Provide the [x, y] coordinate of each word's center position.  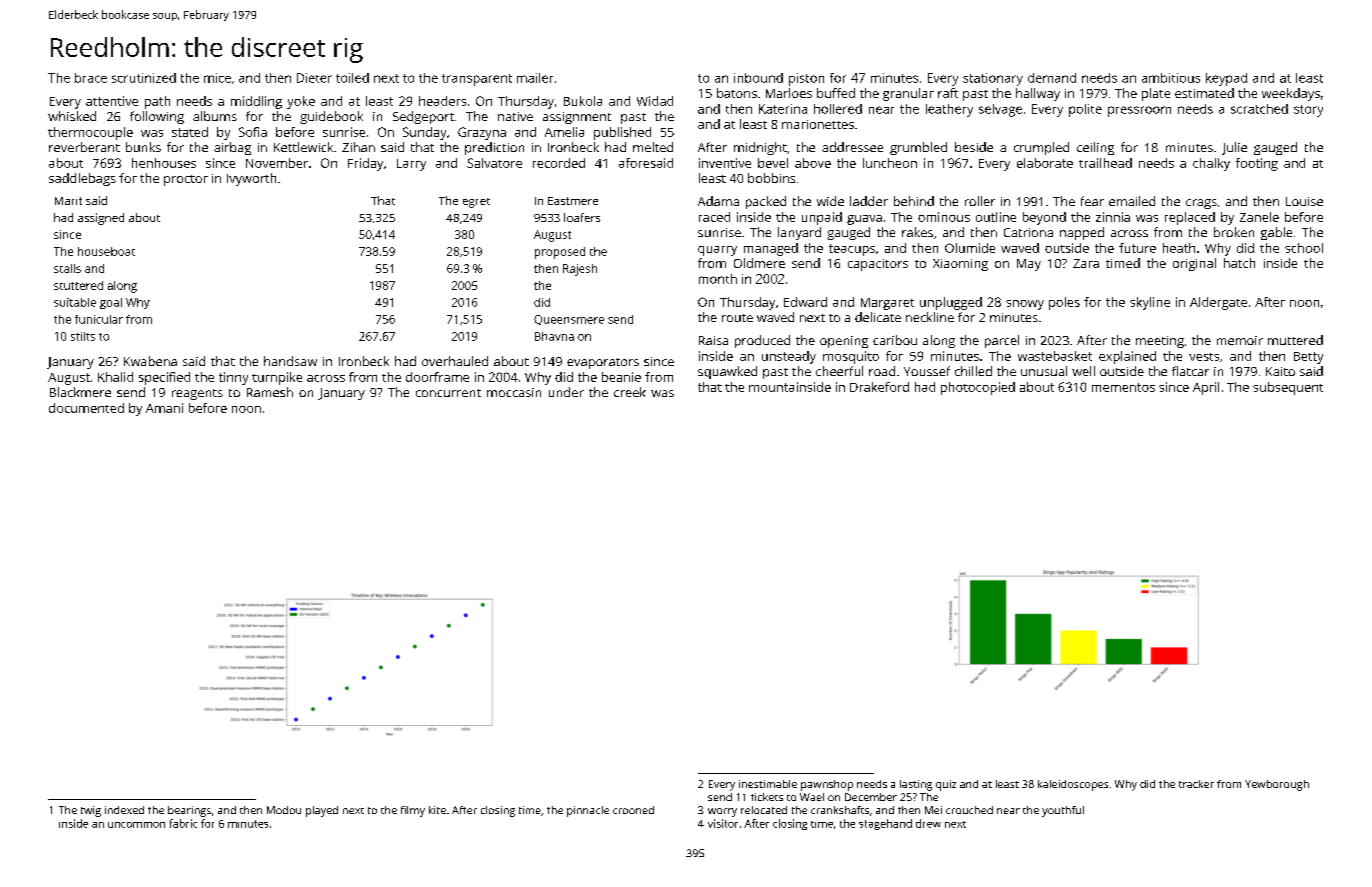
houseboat [106, 251]
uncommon [136, 825]
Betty [1308, 358]
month [718, 279]
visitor [723, 823]
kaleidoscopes [1073, 785]
